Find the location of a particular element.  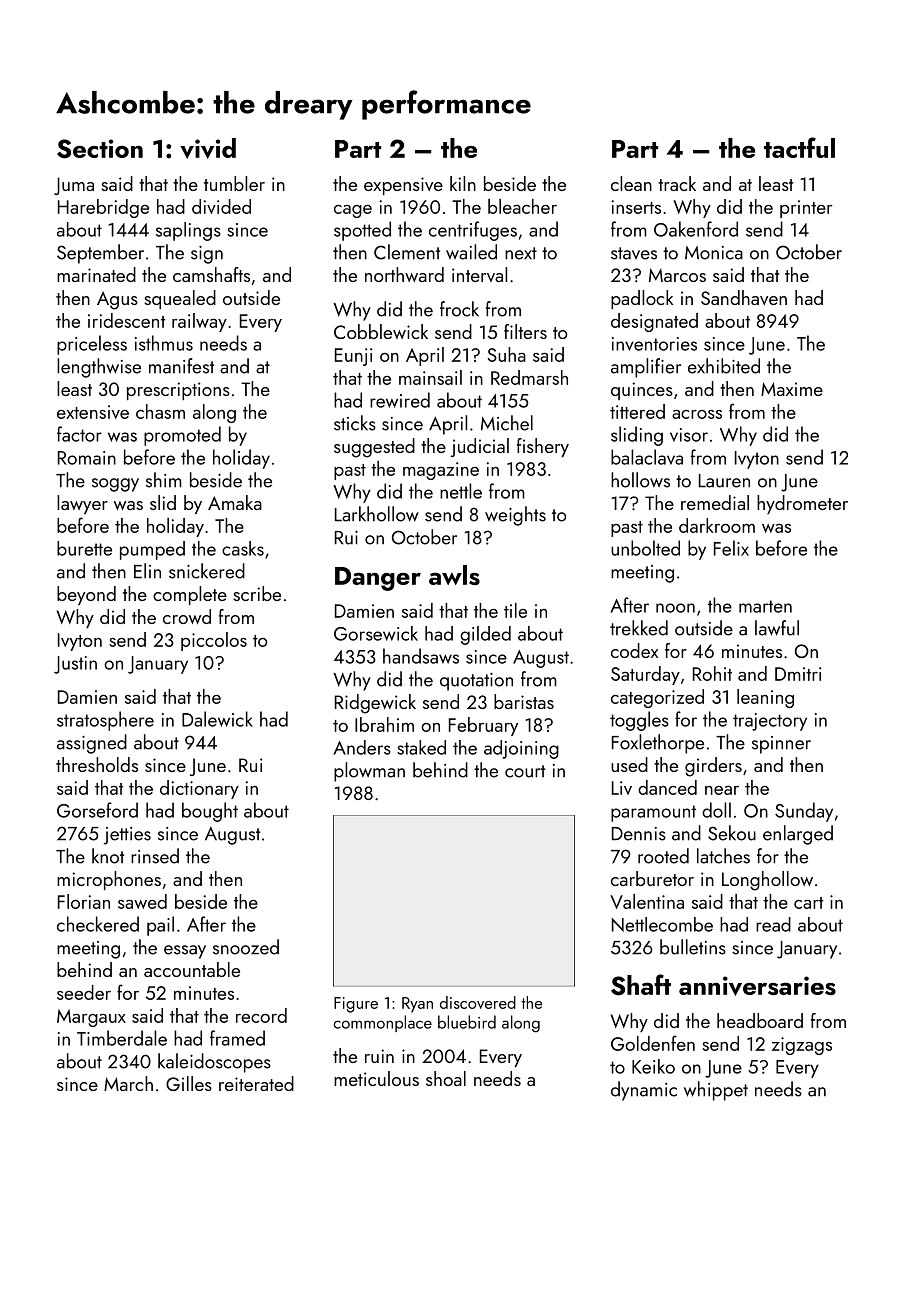

meticulous is located at coordinates (376, 1078).
